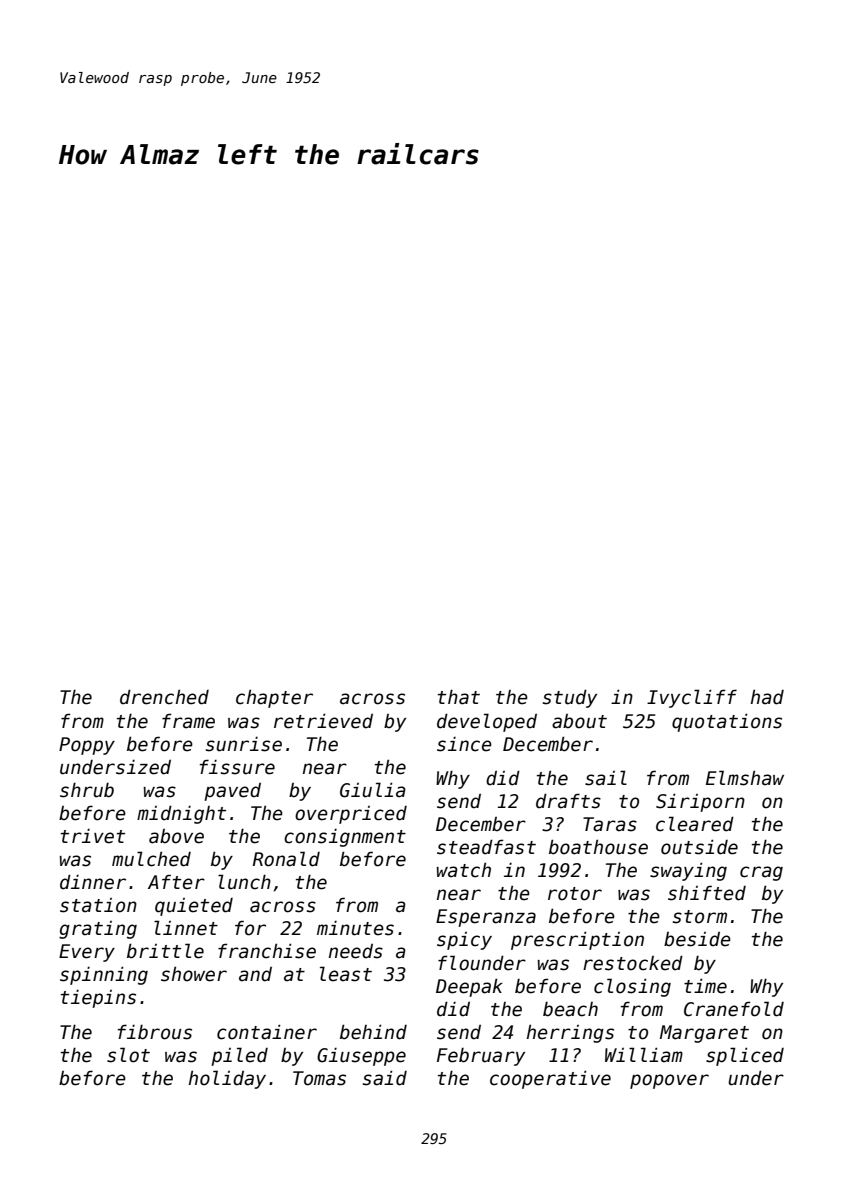  I want to click on least, so click(346, 974).
